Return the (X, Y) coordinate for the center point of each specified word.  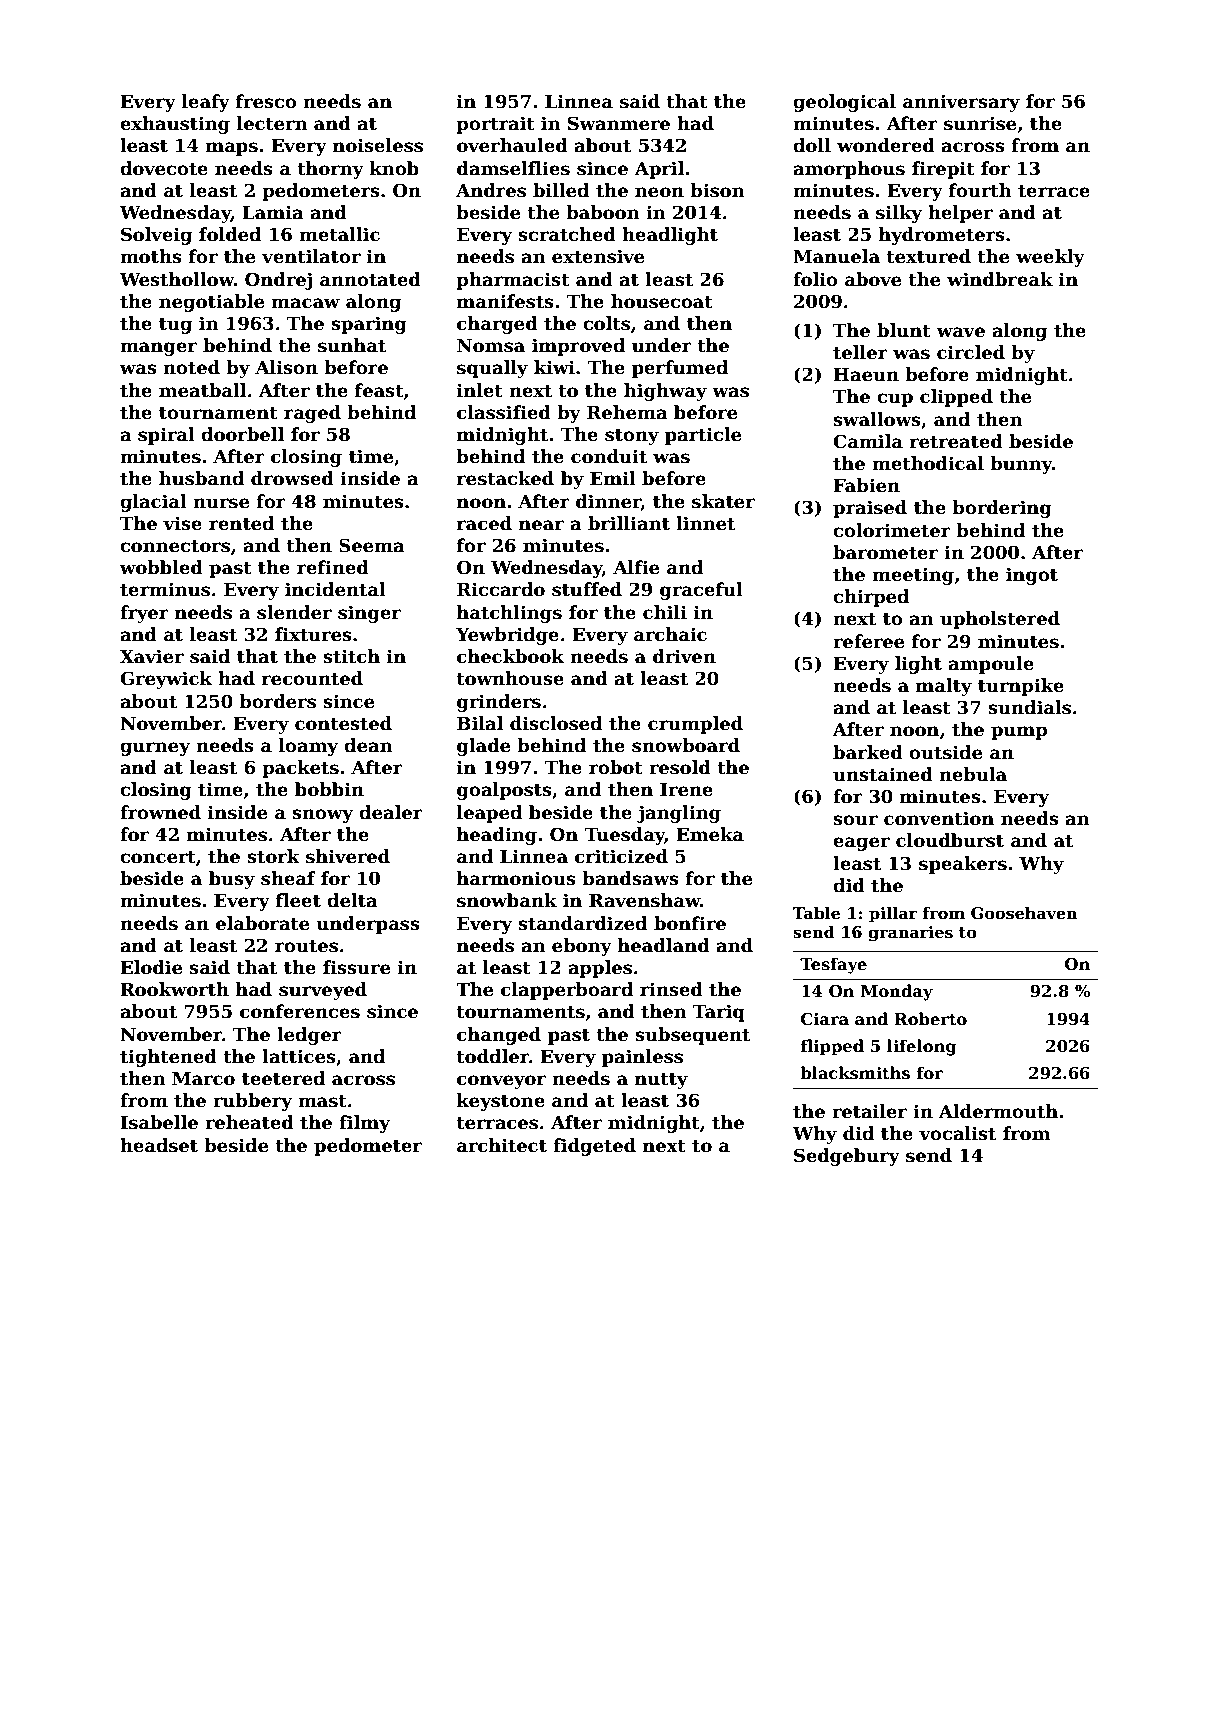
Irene (686, 790)
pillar (893, 915)
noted (191, 367)
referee (868, 641)
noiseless (378, 145)
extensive (598, 256)
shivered (348, 856)
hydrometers (942, 236)
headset (159, 1145)
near (541, 525)
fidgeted (594, 1147)
